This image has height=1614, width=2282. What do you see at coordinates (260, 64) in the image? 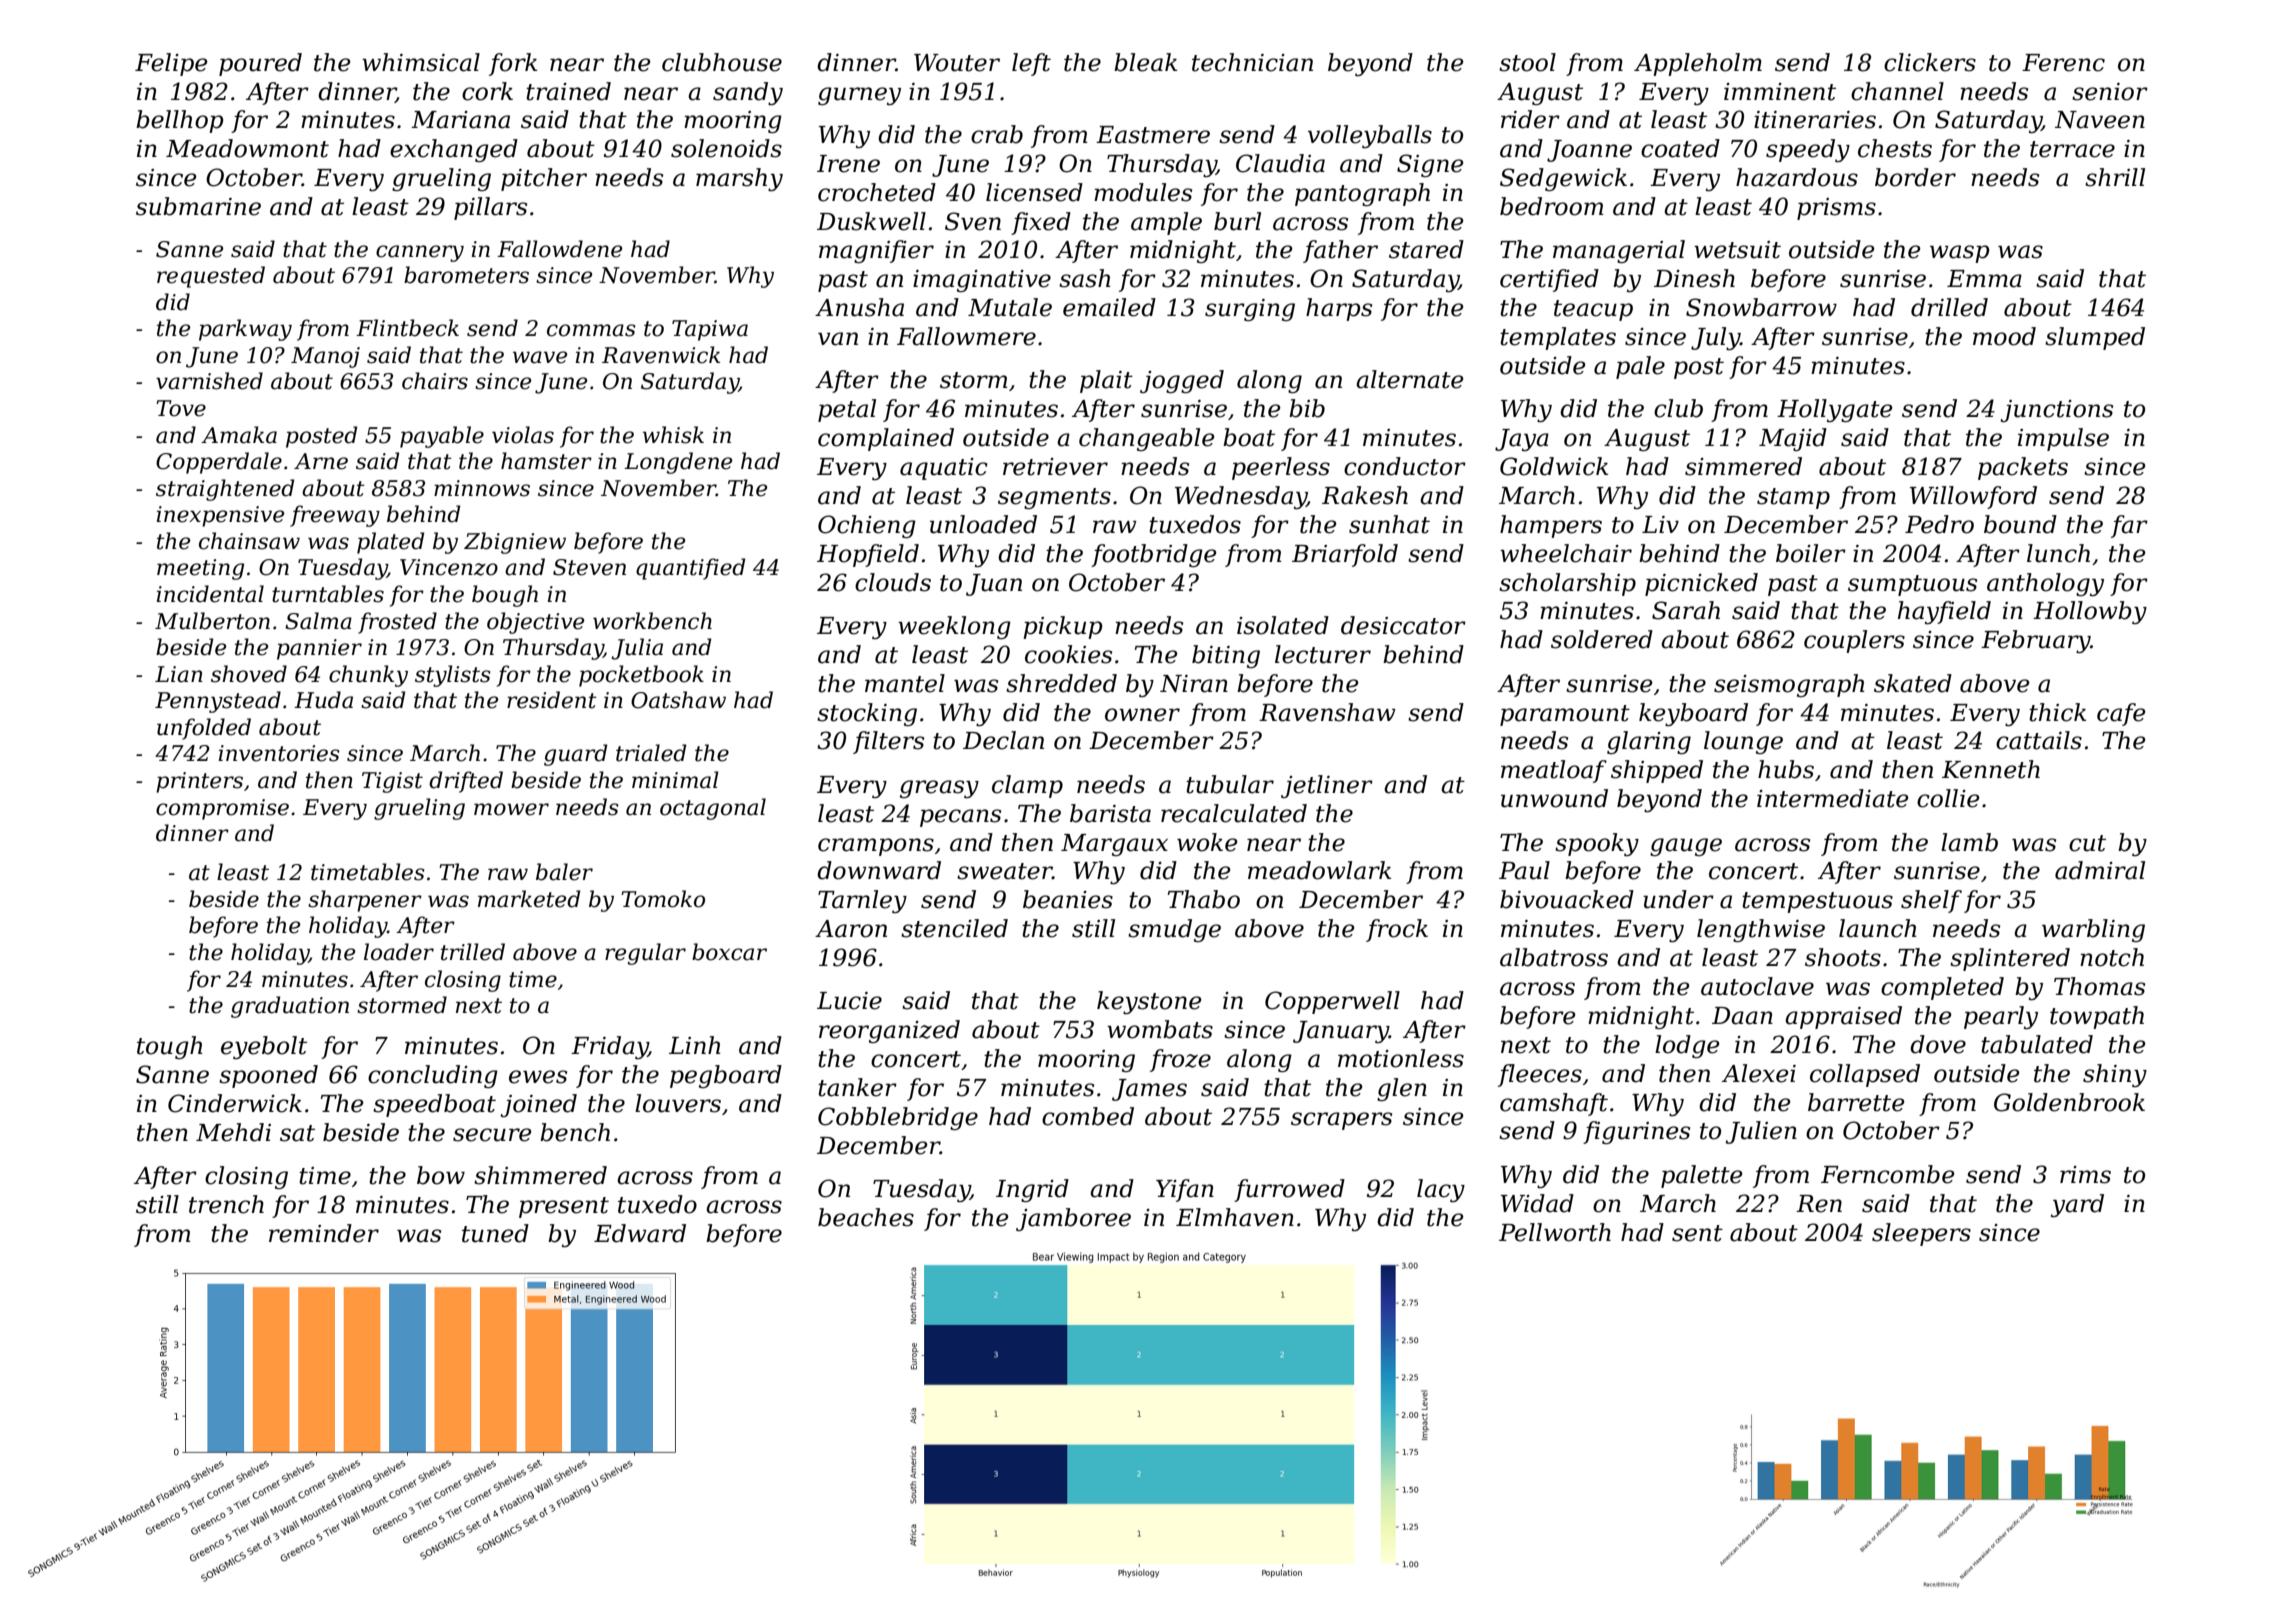
I see `poured` at bounding box center [260, 64].
